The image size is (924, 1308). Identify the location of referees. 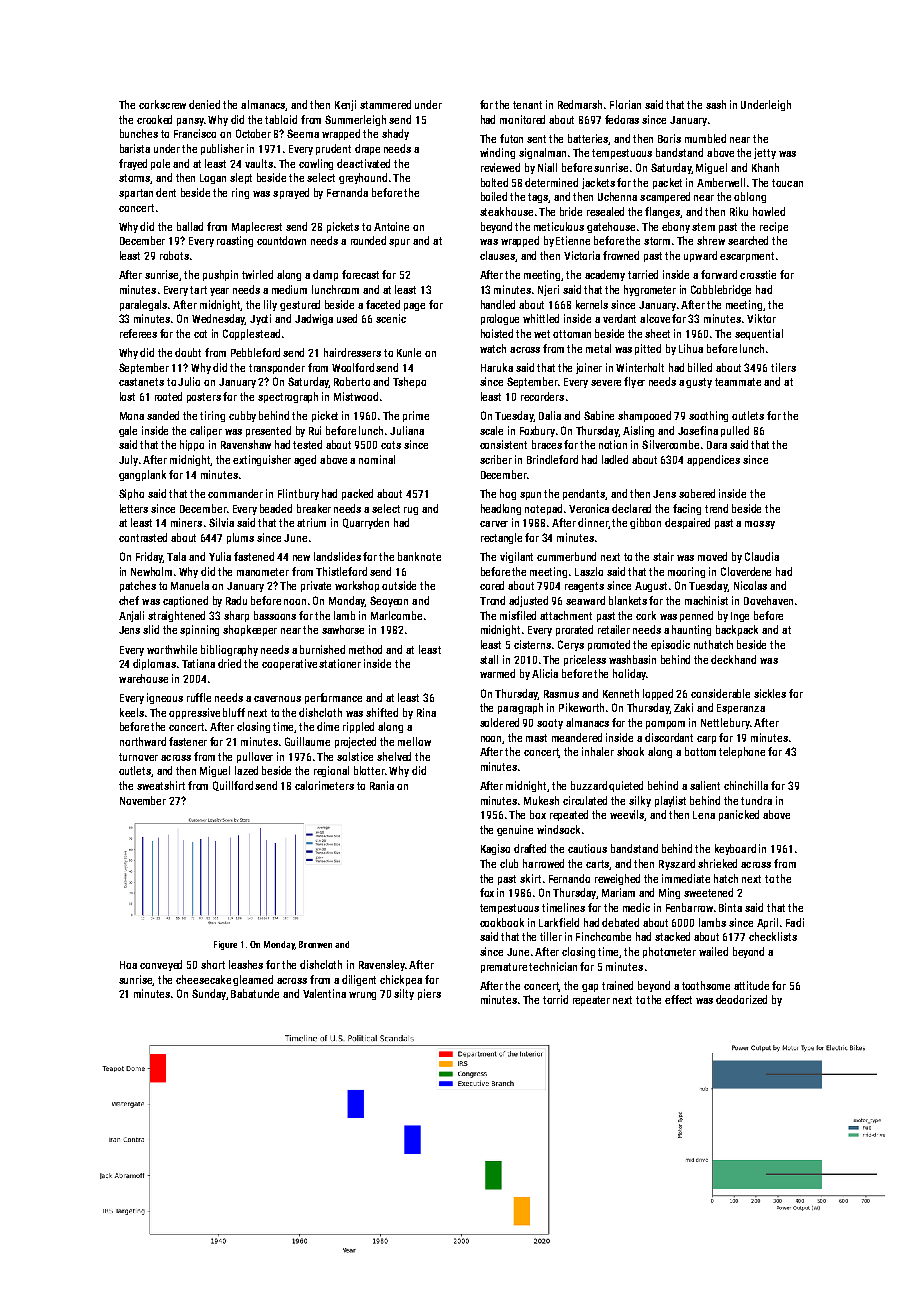
(138, 333).
